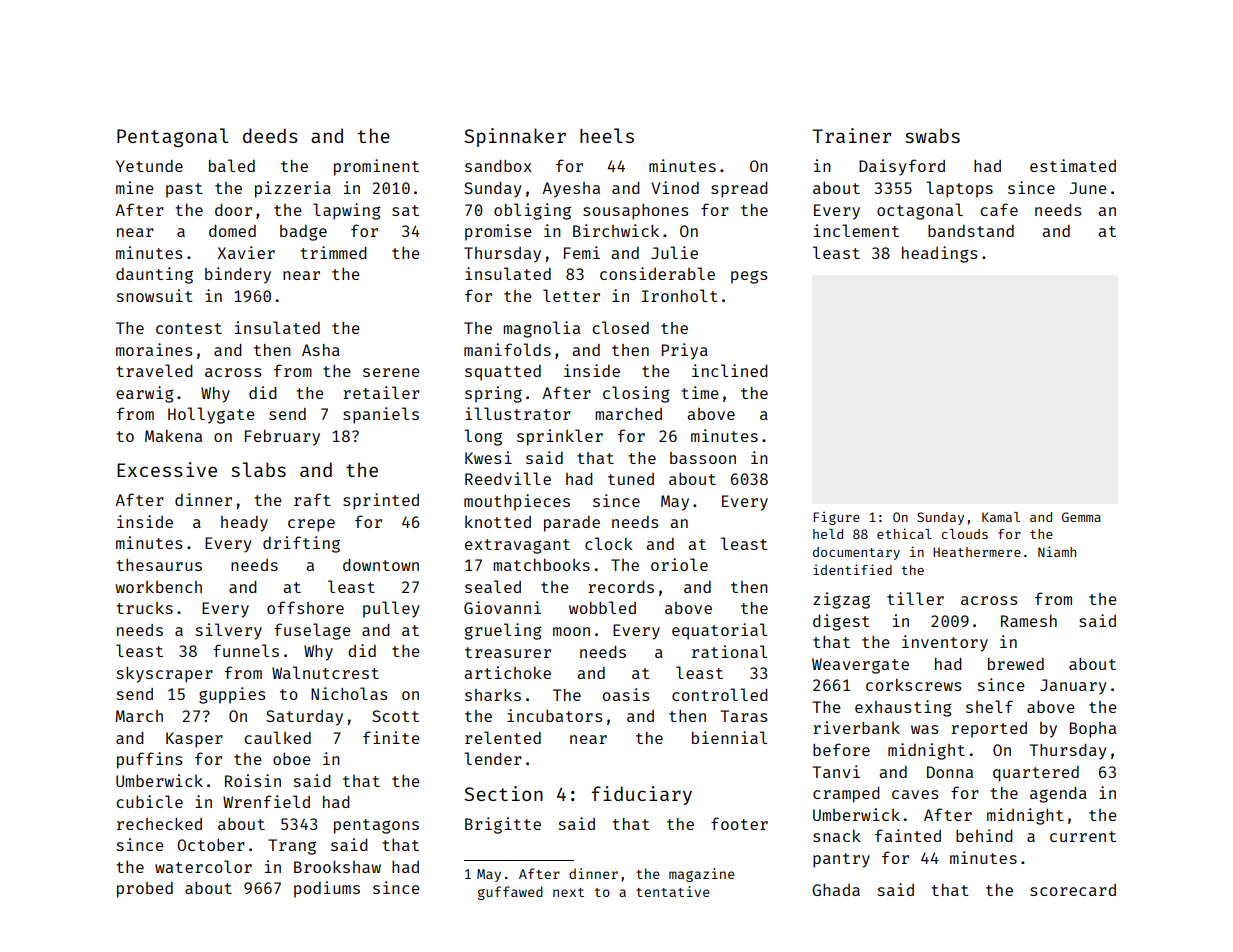 This page has width=1233, height=952. Describe the element at coordinates (165, 674) in the page. I see `skyscraper` at that location.
